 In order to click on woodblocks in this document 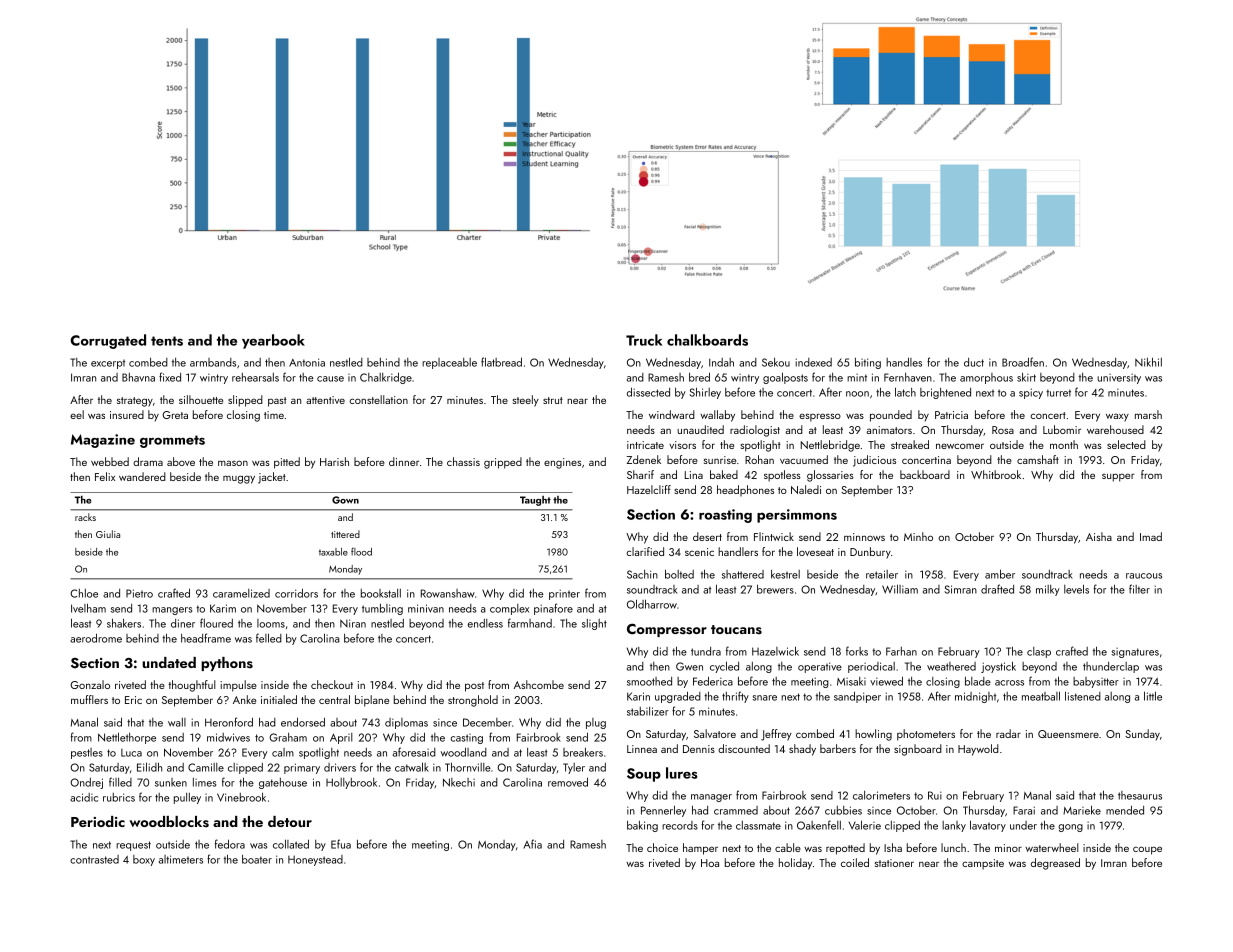, I will do `click(169, 822)`.
